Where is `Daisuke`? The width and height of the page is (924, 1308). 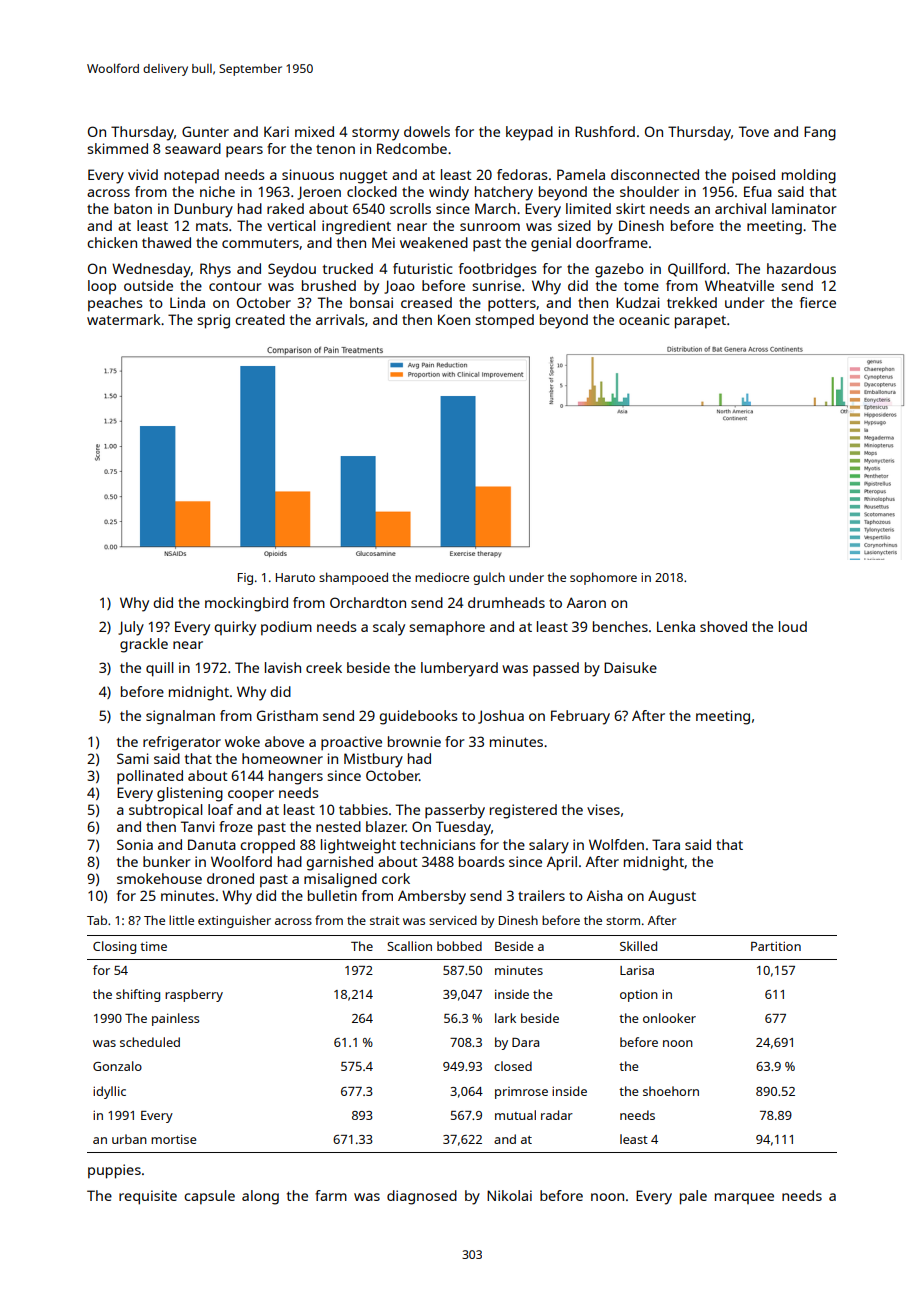 Daisuke is located at coordinates (630, 667).
